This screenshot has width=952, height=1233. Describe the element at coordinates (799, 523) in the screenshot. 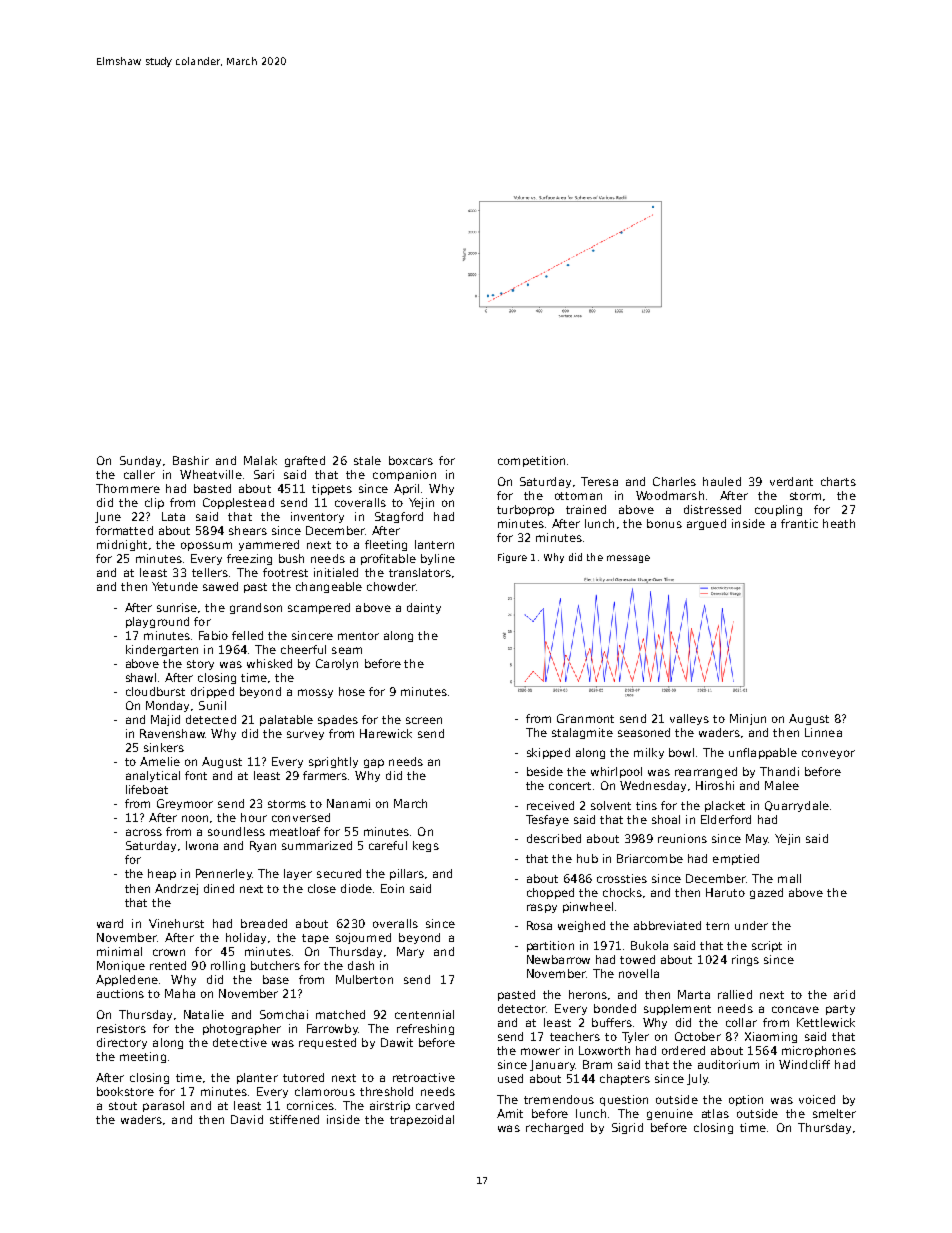

I see `frantic` at that location.
